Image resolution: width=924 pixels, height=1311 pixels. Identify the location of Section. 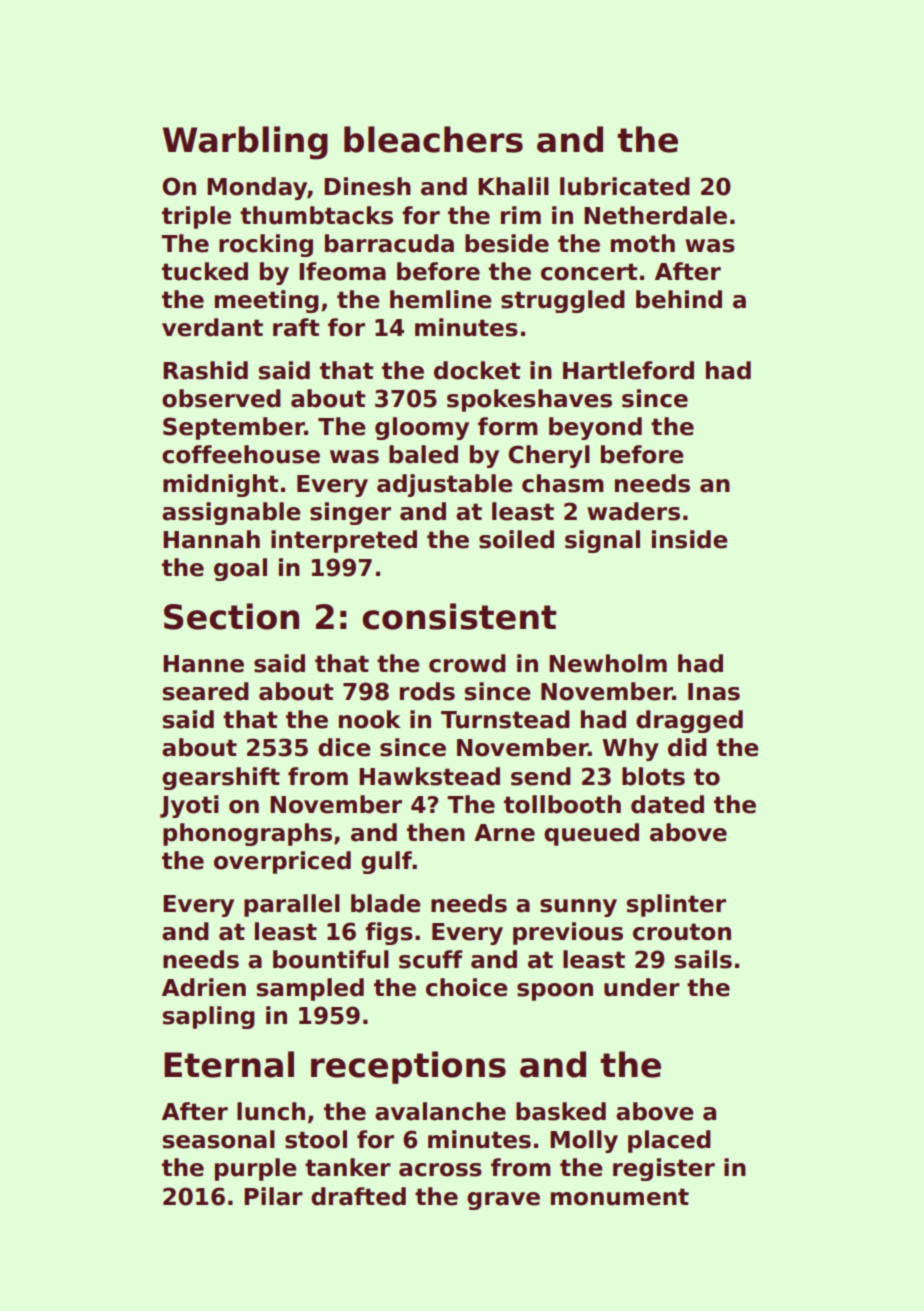
(231, 616).
